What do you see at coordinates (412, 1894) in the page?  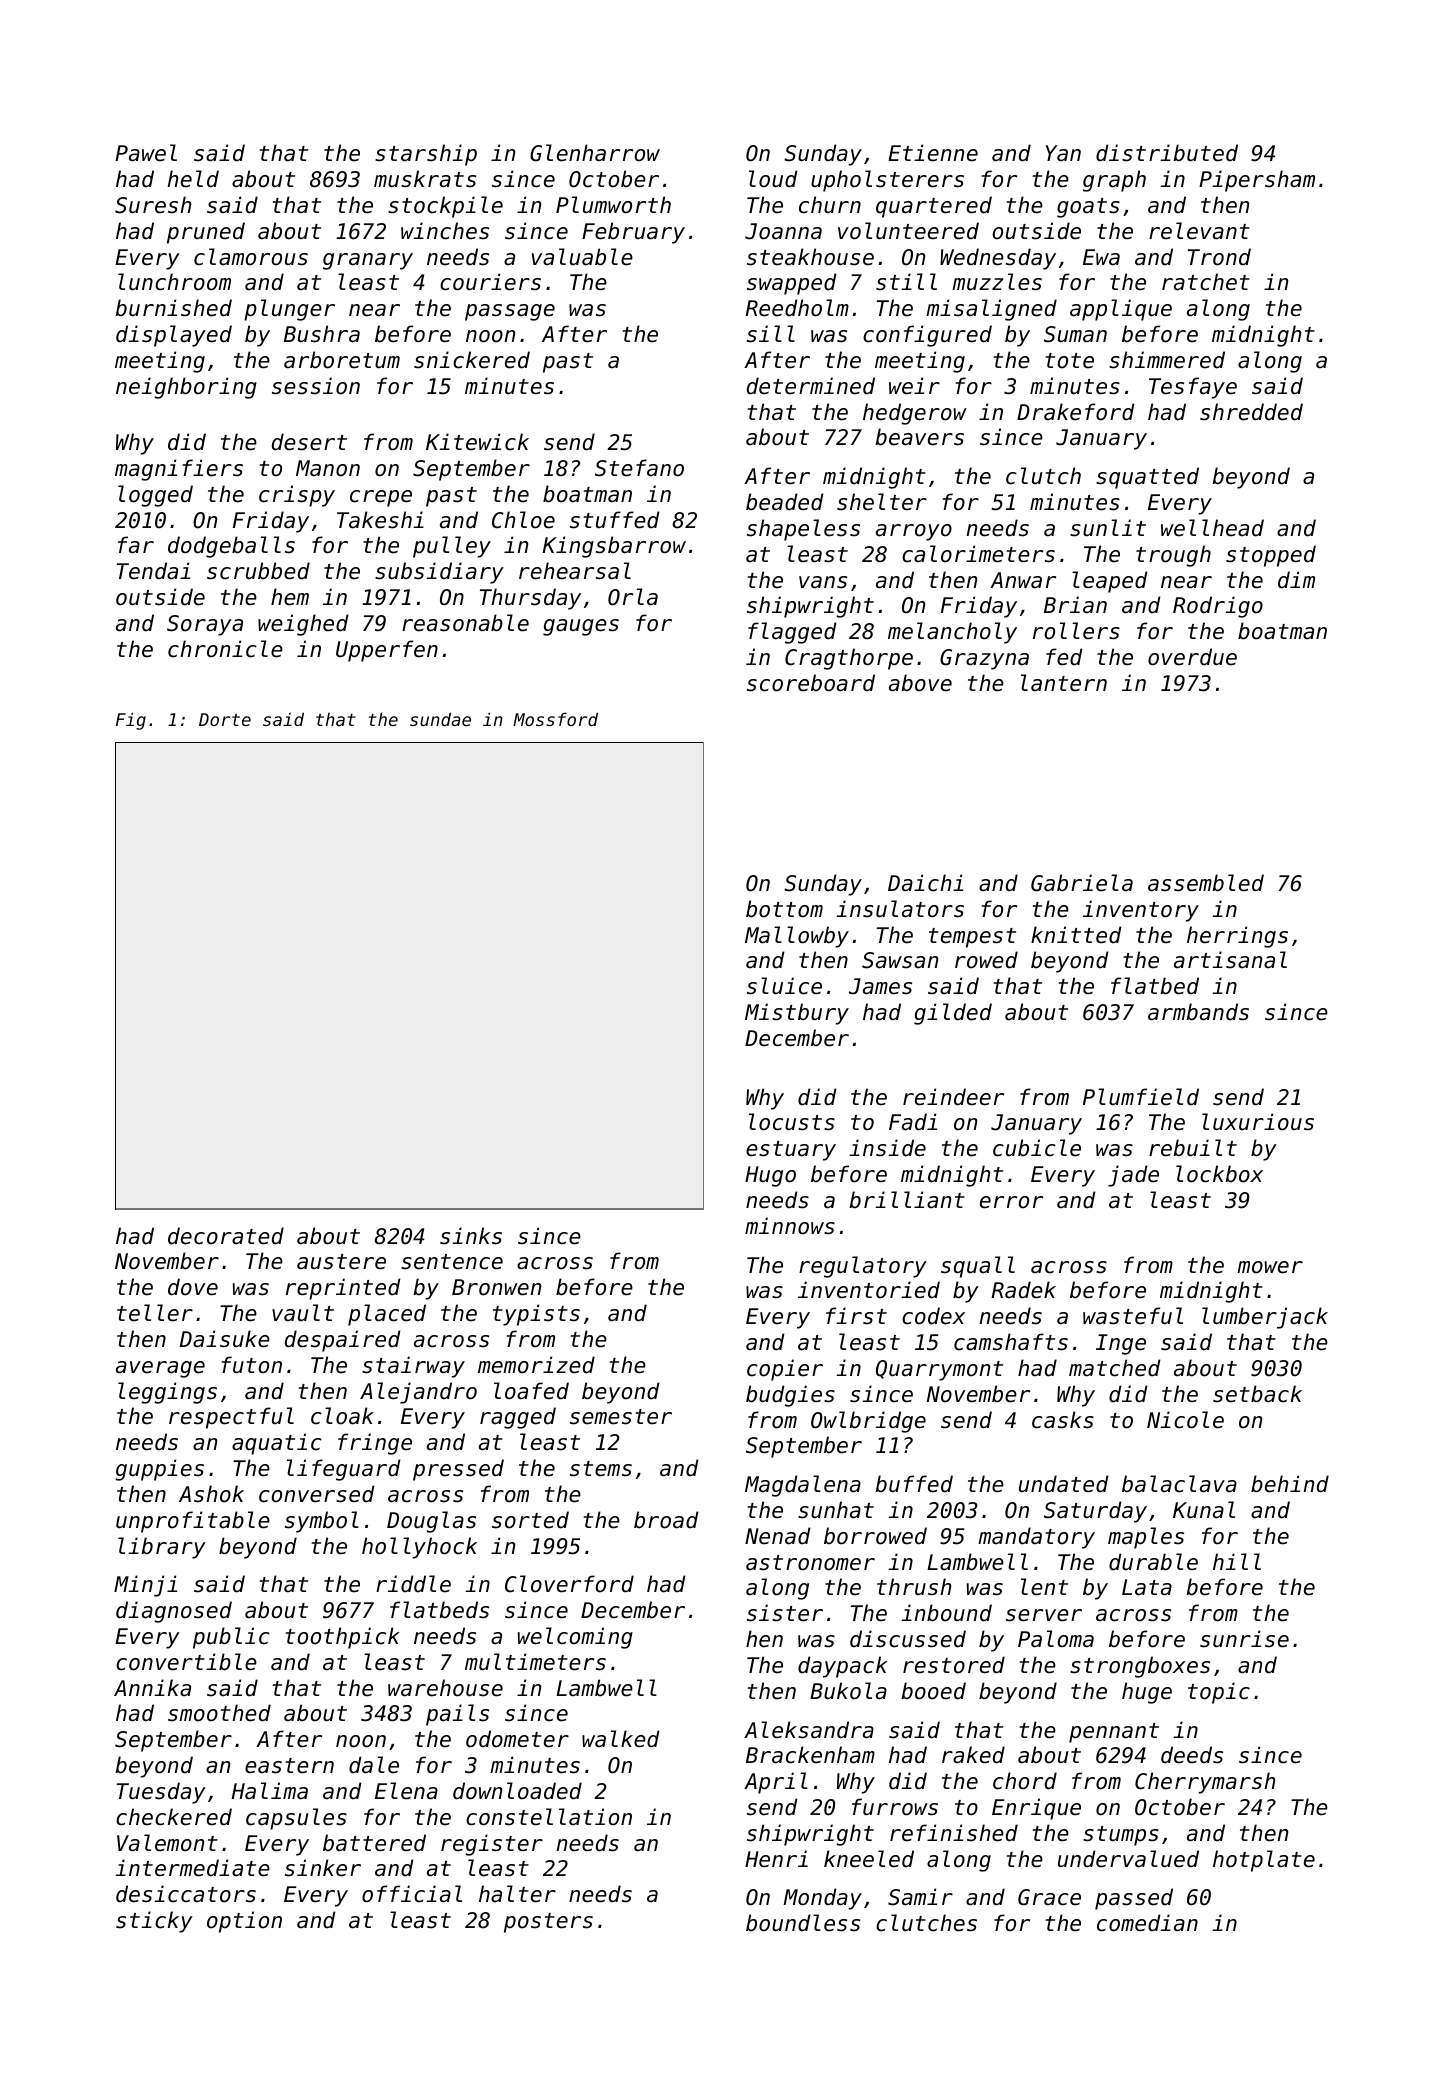 I see `official` at bounding box center [412, 1894].
